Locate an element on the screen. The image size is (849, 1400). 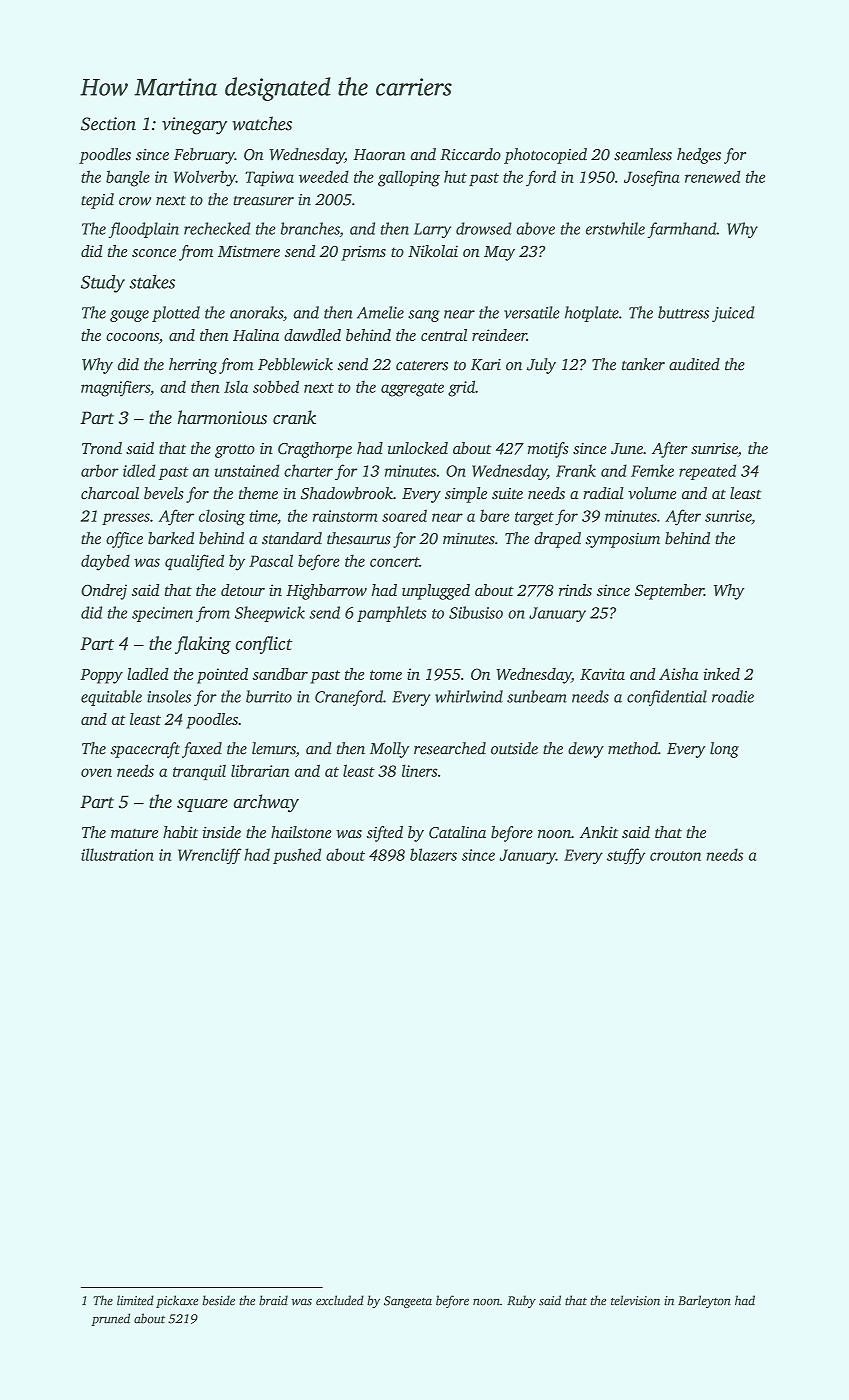
pushed is located at coordinates (297, 856).
